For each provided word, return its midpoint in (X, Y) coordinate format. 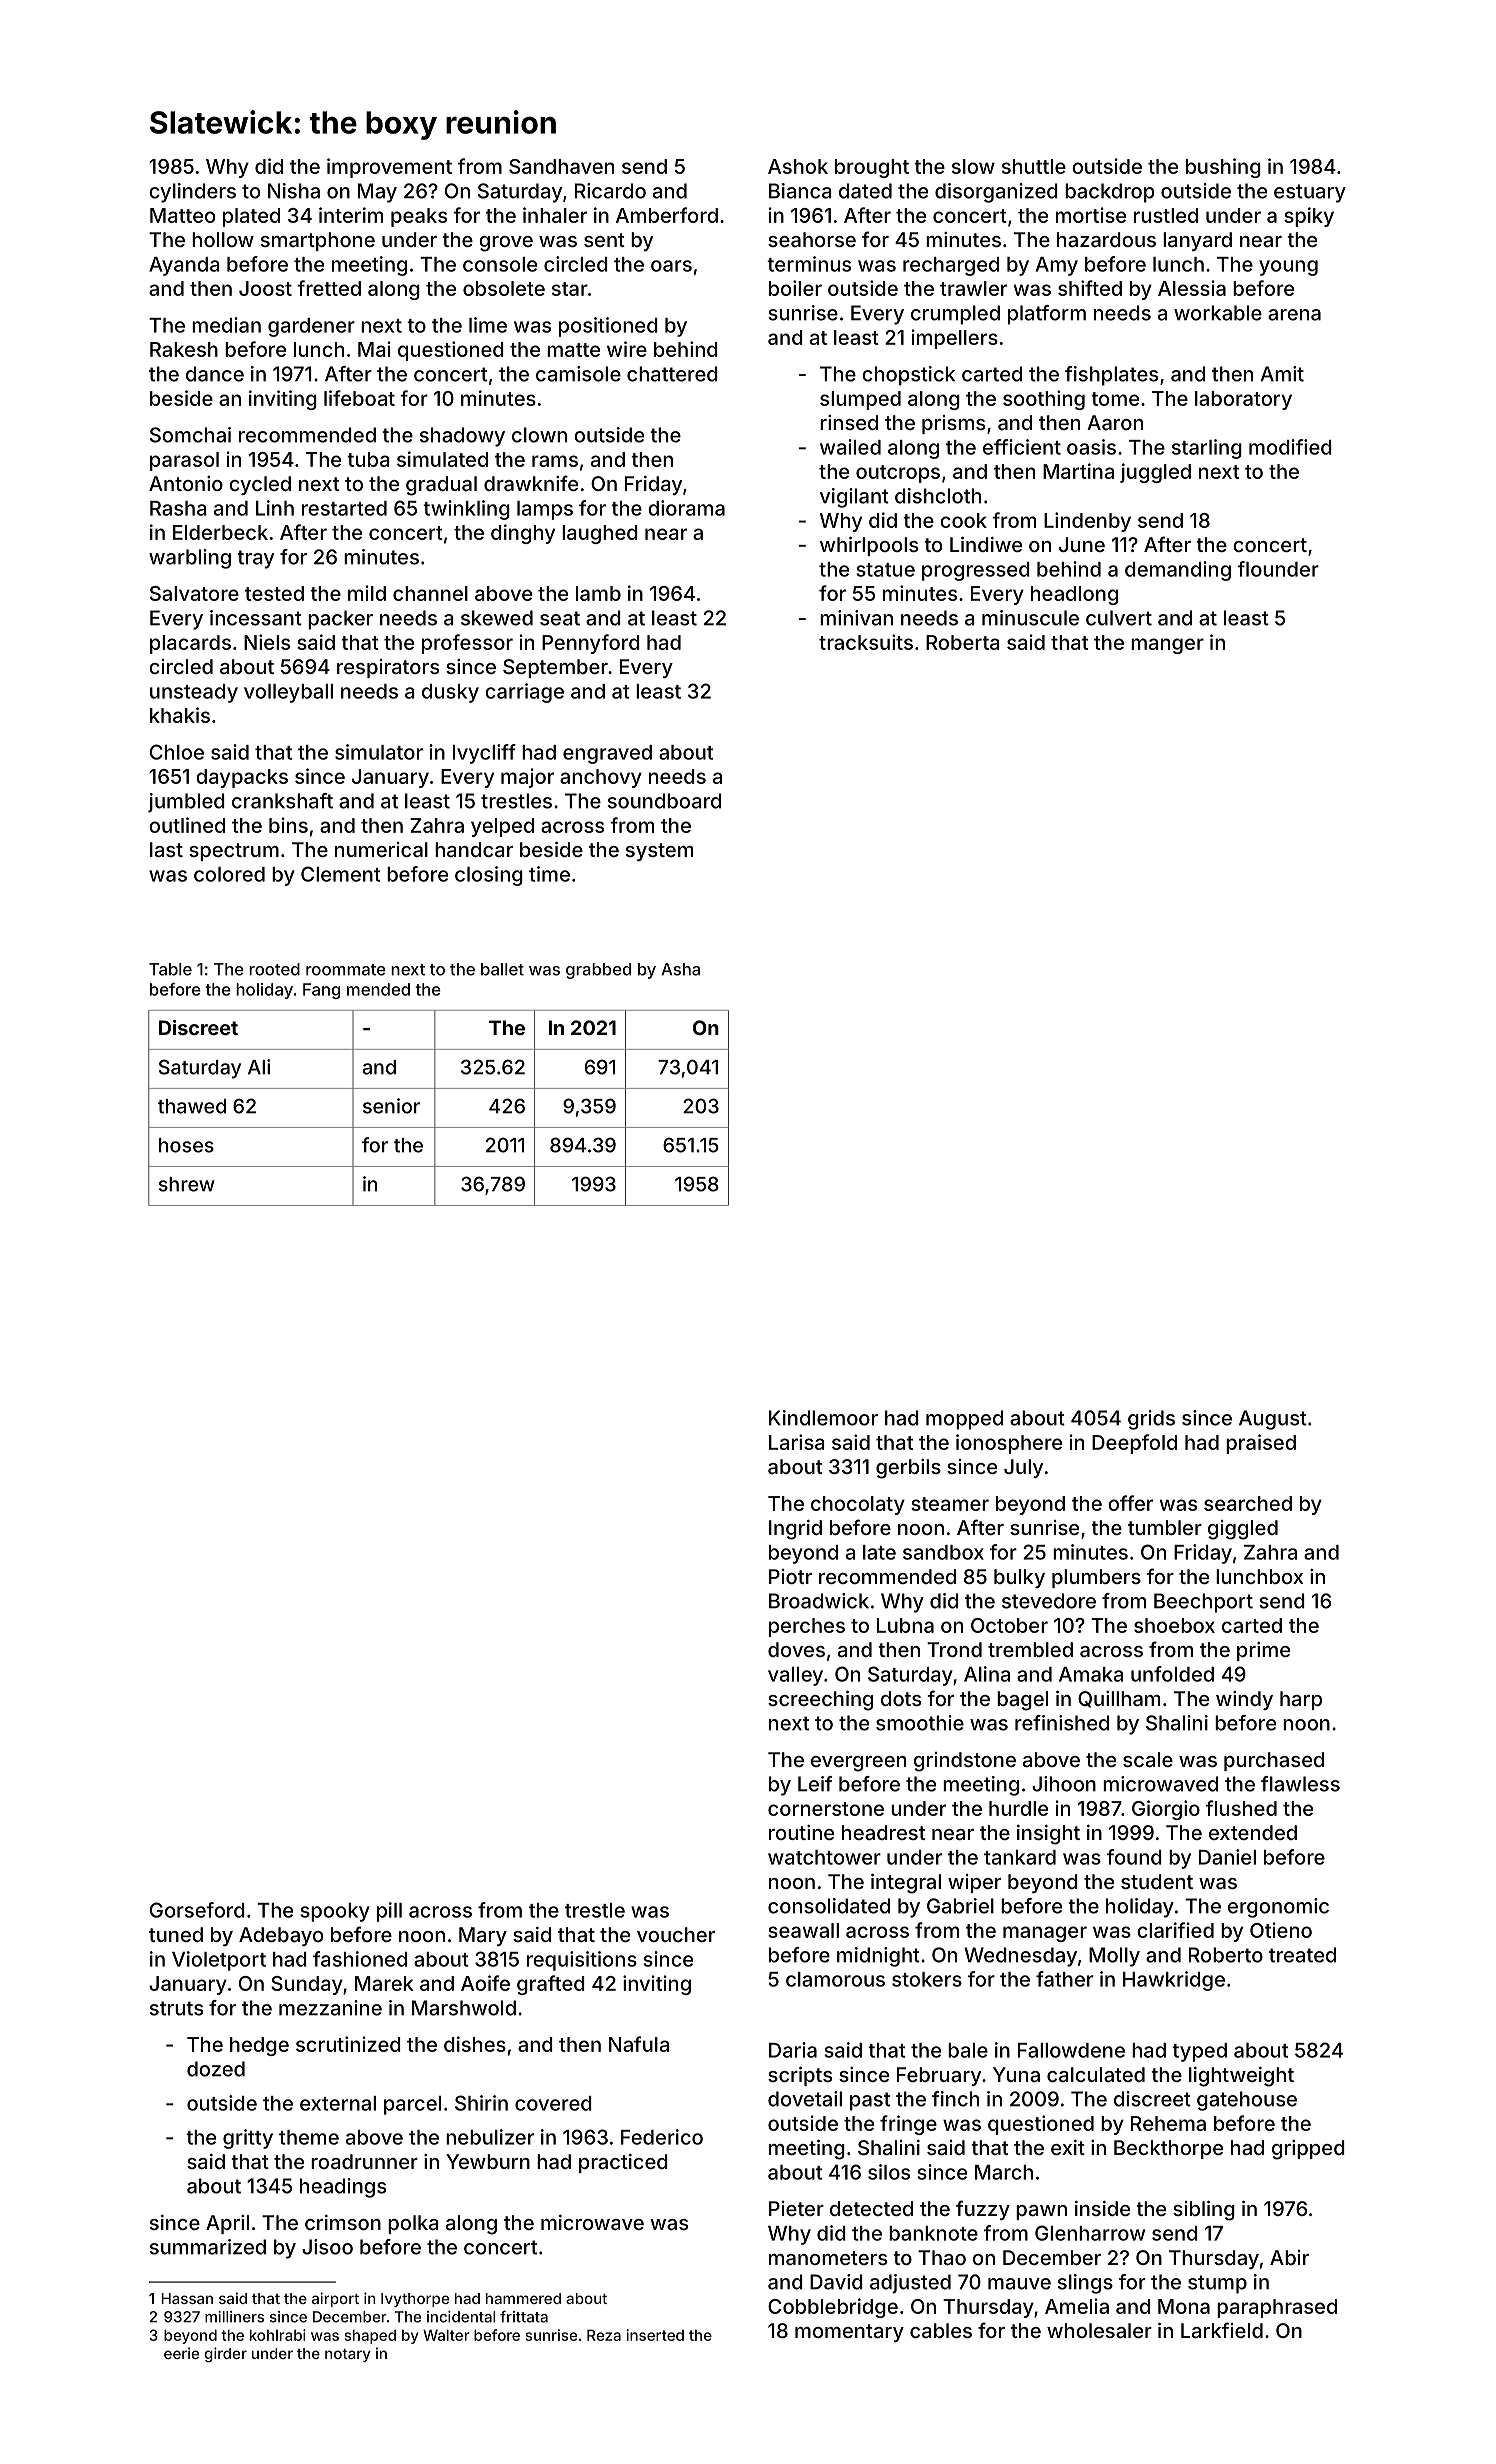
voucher (676, 1934)
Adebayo (281, 1936)
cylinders (192, 193)
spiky (1309, 217)
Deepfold (1134, 1444)
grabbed (598, 971)
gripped (1308, 2150)
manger (1167, 646)
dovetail (805, 2099)
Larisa (797, 1442)
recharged (951, 266)
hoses (186, 1145)
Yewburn (488, 2161)
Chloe (177, 752)
